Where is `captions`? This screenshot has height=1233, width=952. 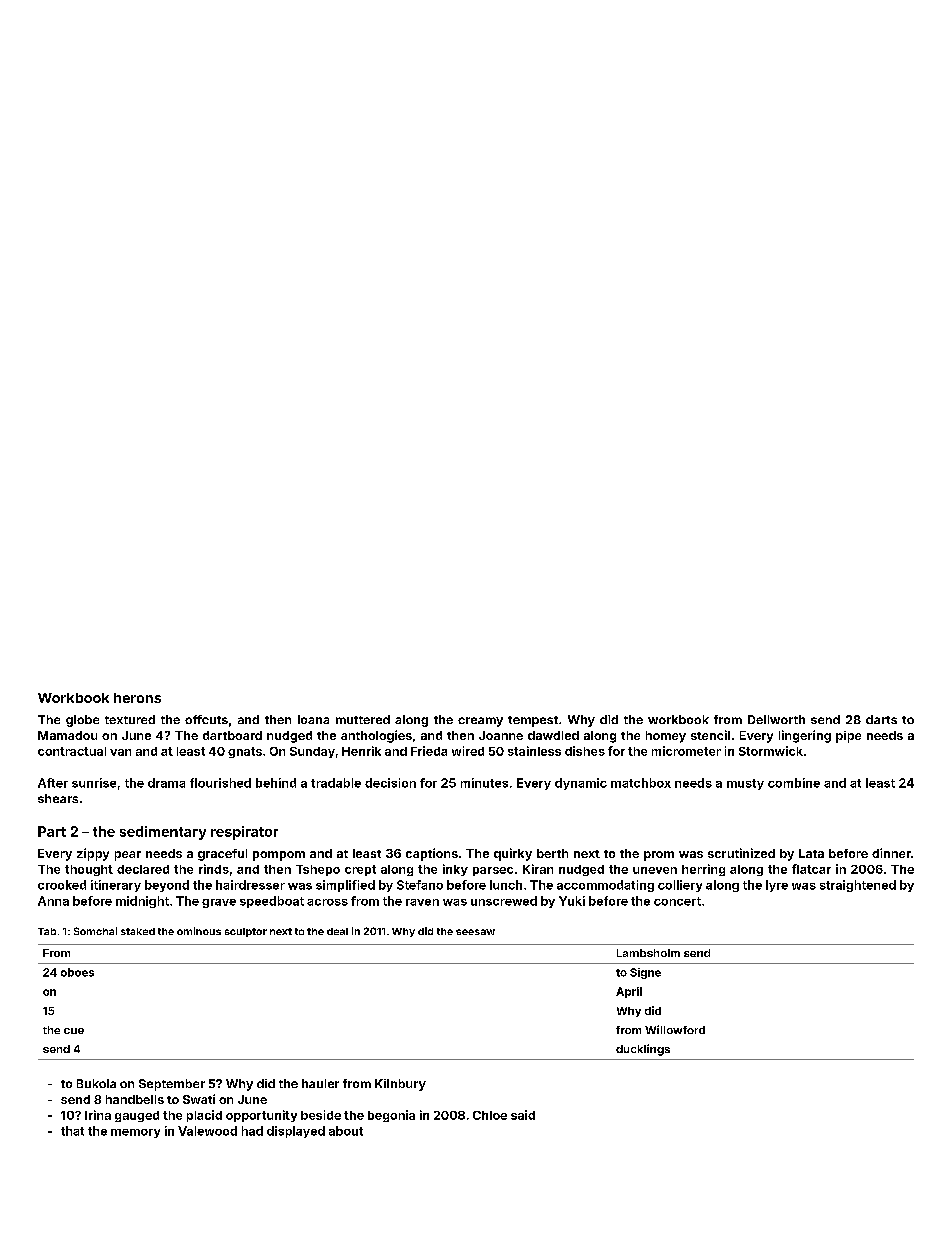
captions is located at coordinates (432, 854).
